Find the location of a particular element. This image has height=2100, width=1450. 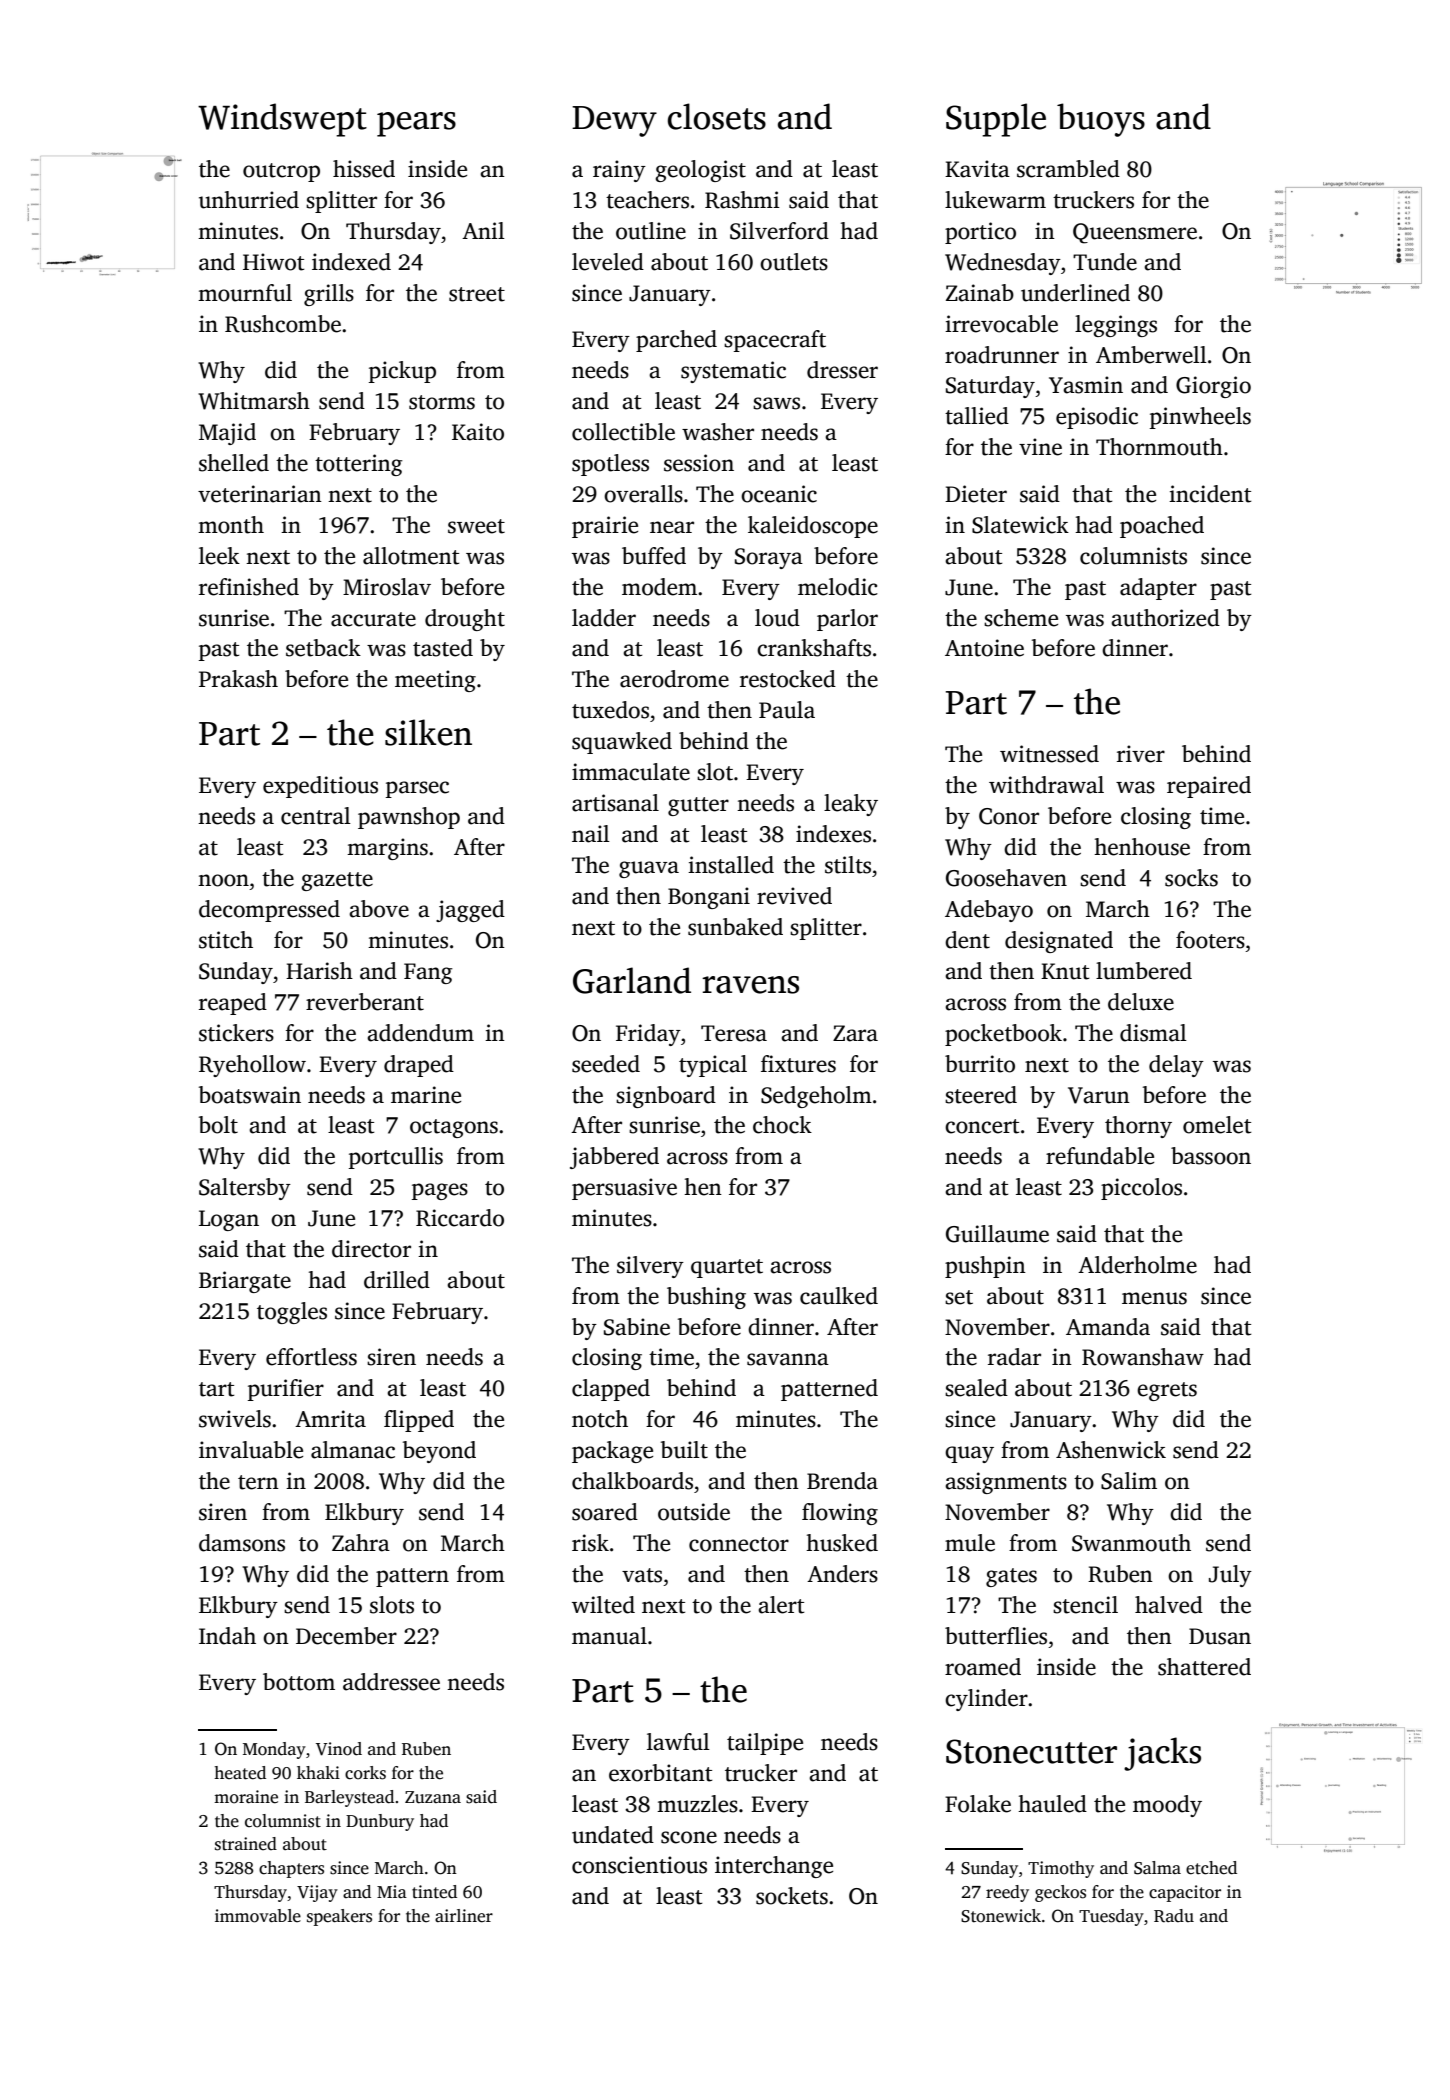

Ryehollow is located at coordinates (252, 1066).
